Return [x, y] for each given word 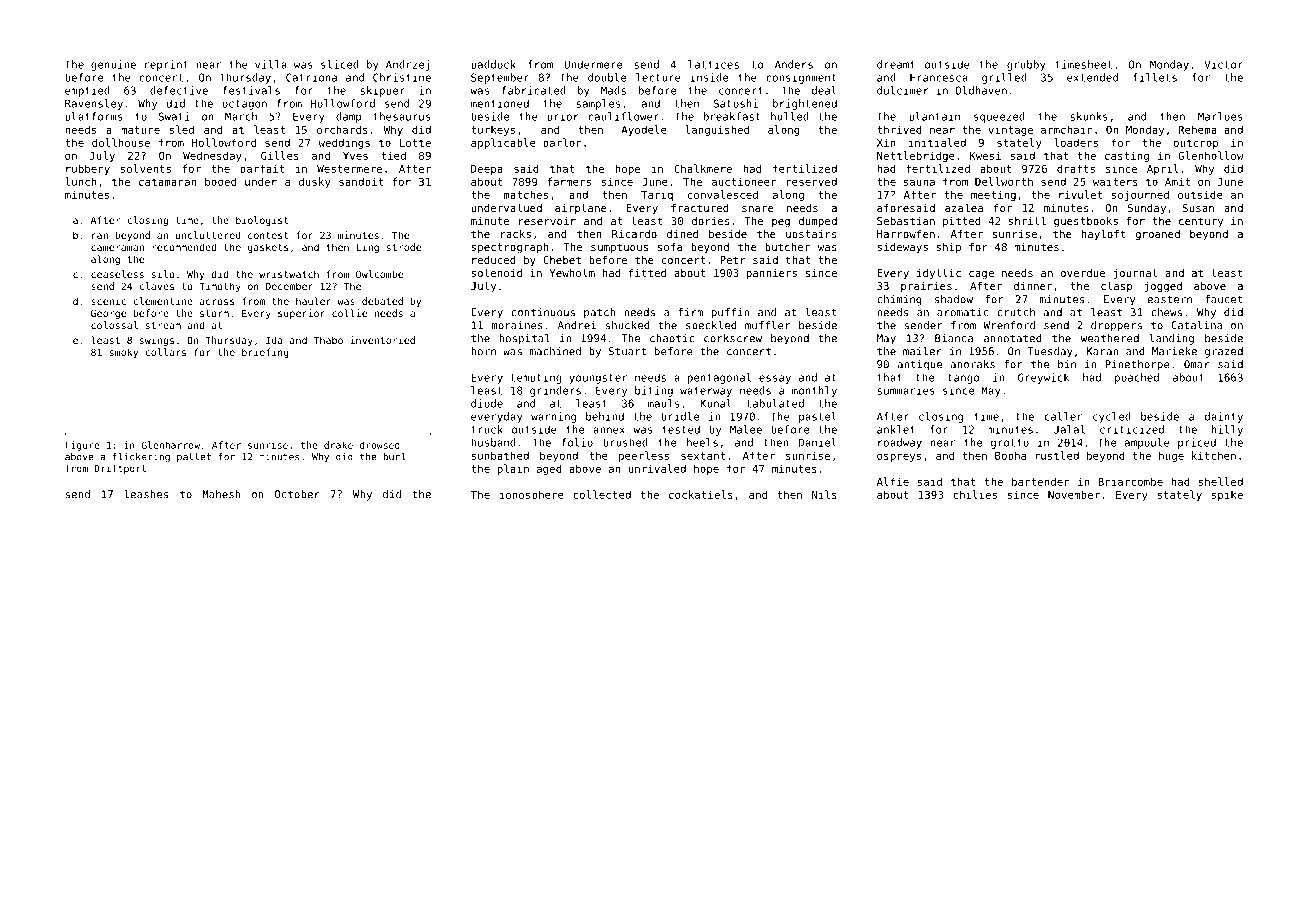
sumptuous [619, 248]
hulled [790, 116]
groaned [1157, 235]
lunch [81, 181]
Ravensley [94, 104]
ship [948, 248]
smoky [124, 353]
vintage [1011, 130]
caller [1064, 416]
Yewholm [572, 272]
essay [775, 379]
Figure [83, 446]
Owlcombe [379, 274]
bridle [680, 416]
